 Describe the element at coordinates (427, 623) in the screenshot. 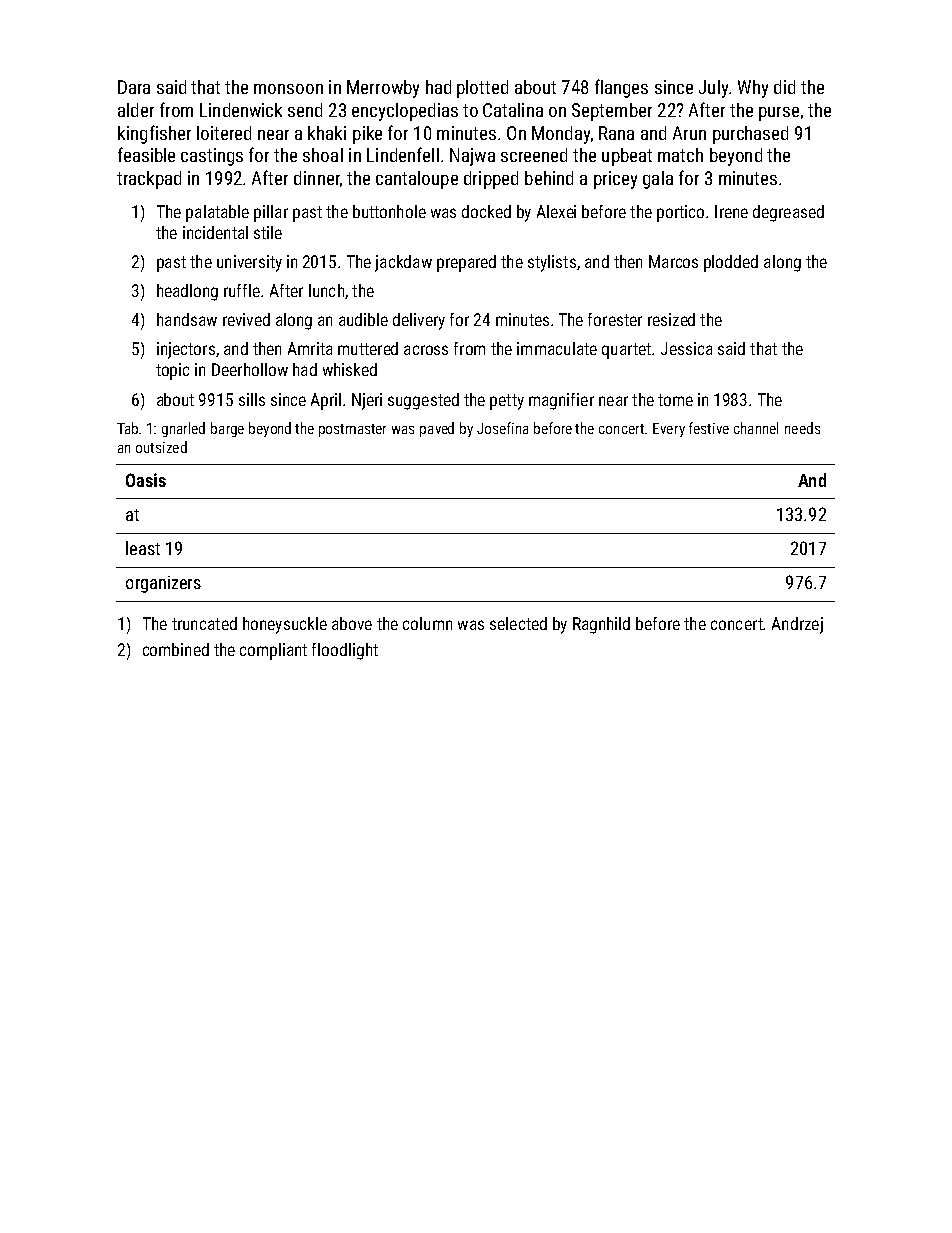

I see `column` at that location.
